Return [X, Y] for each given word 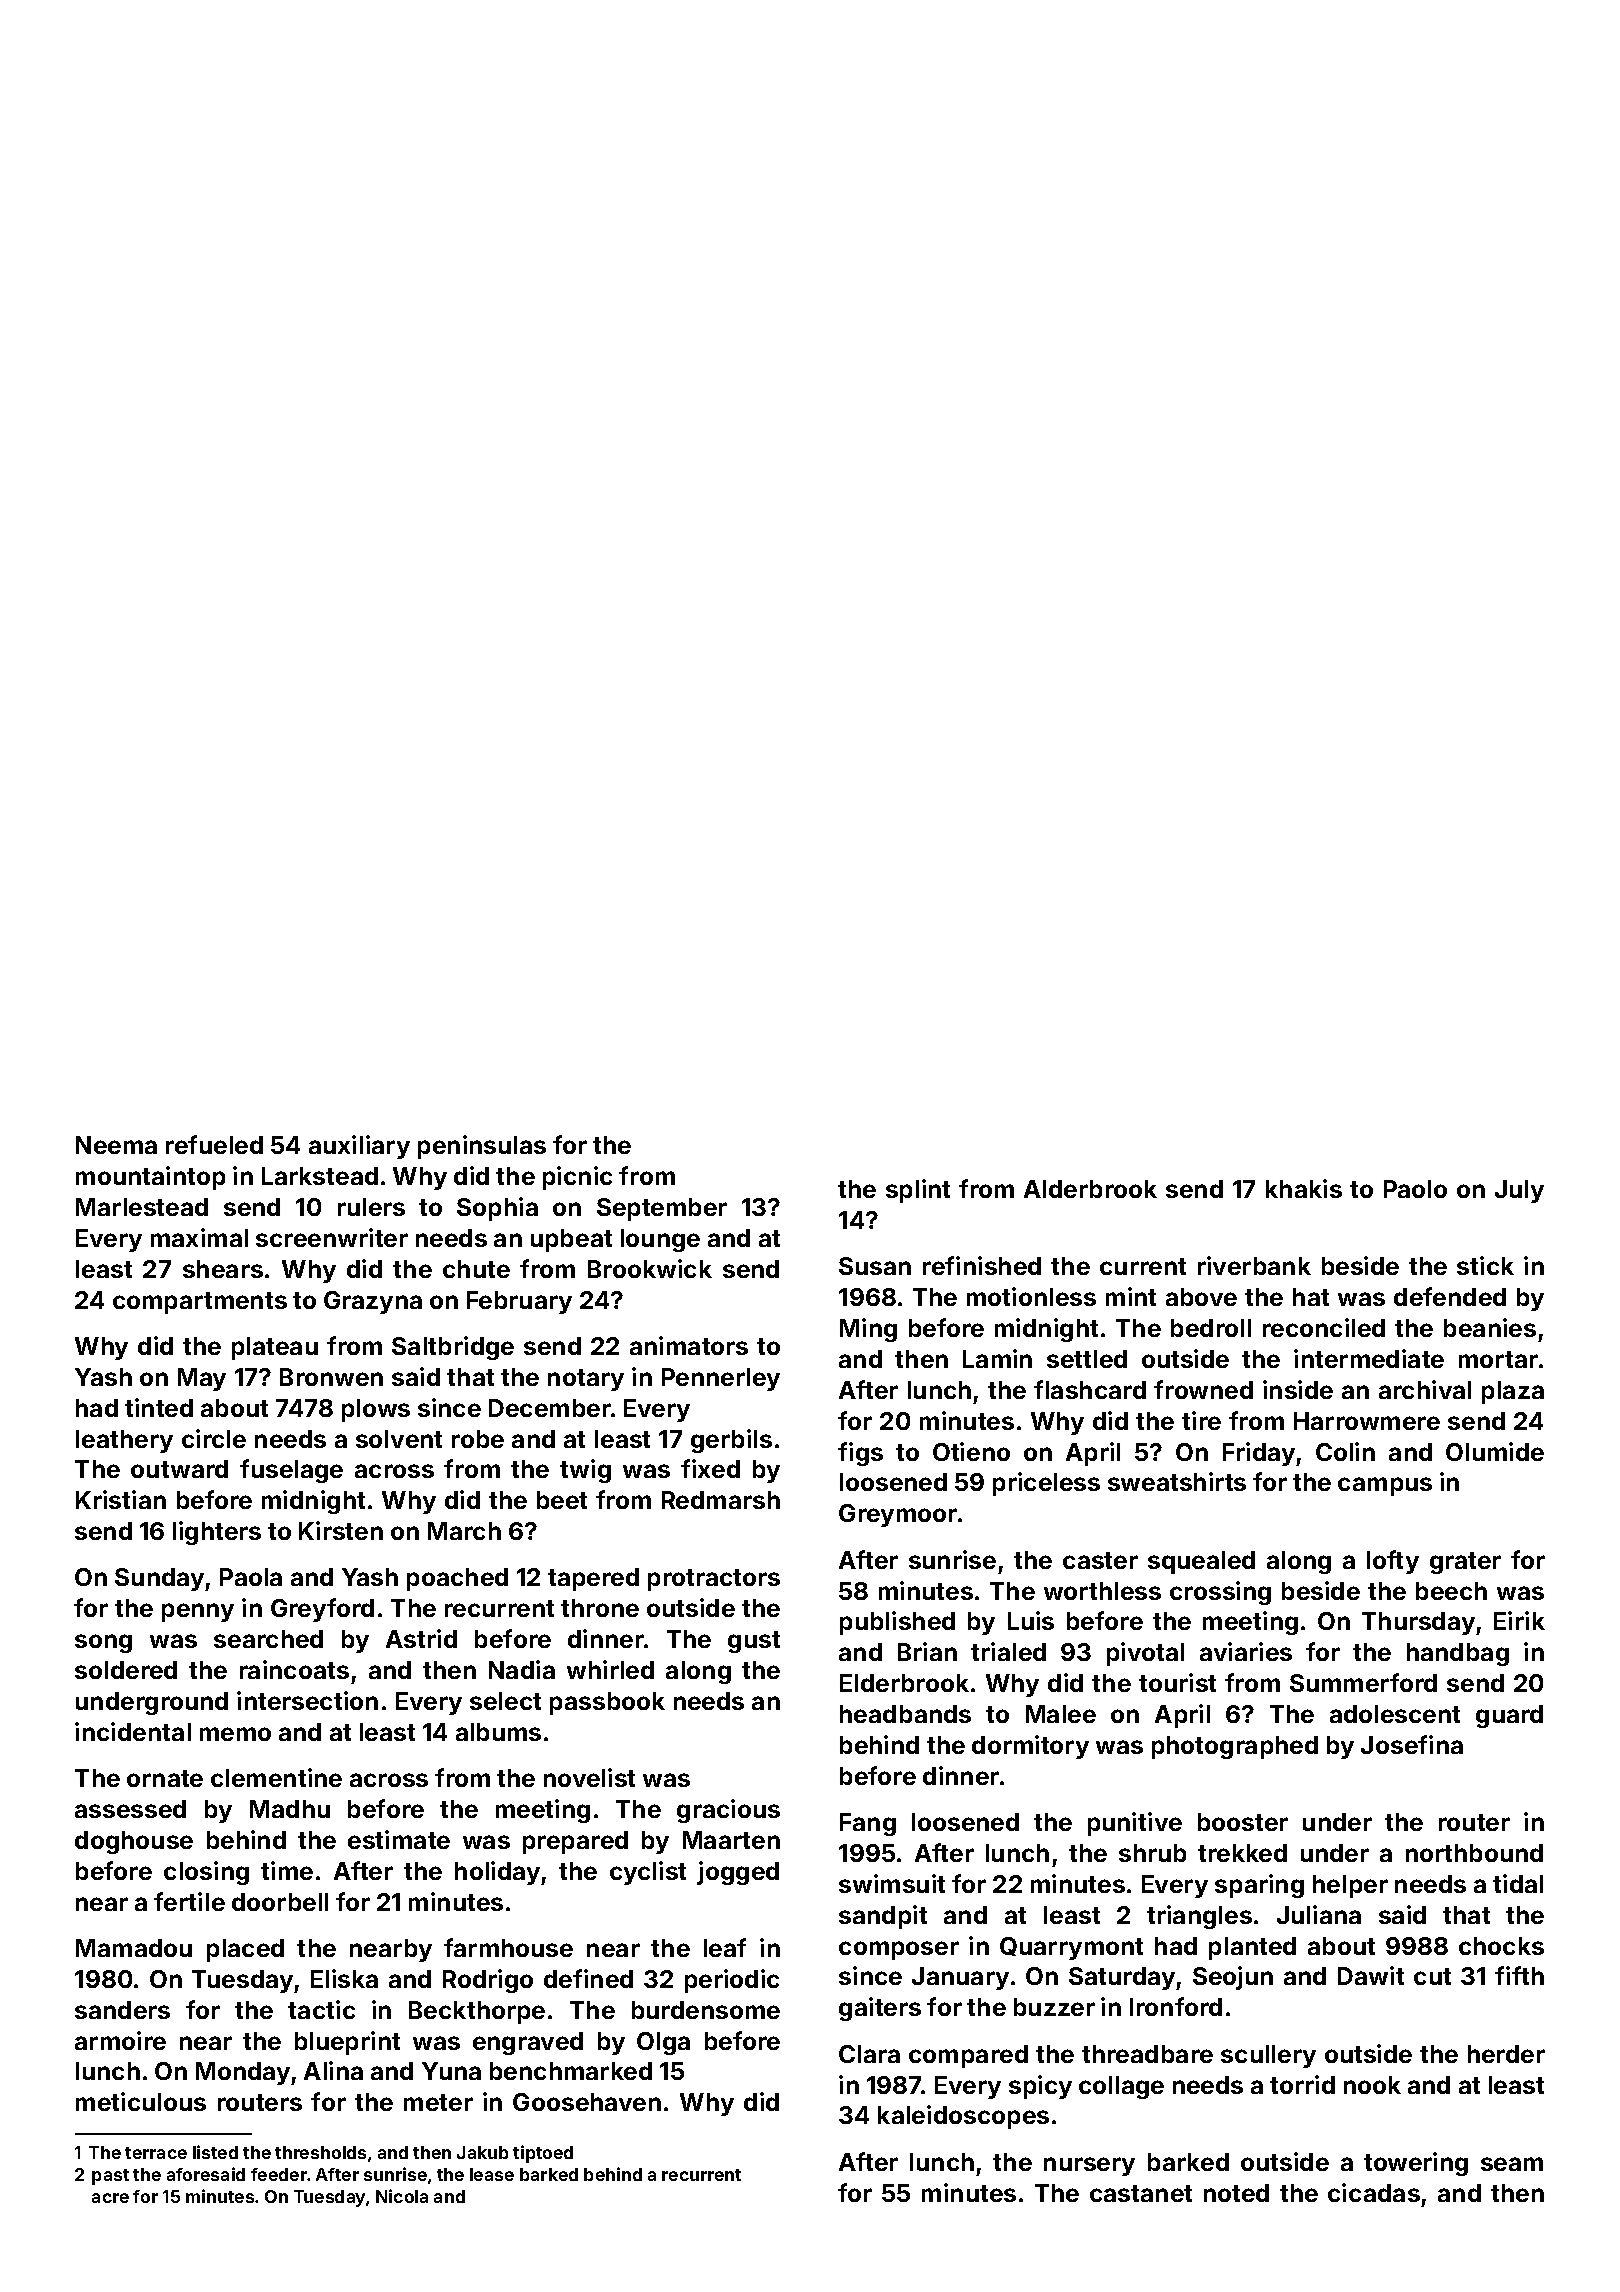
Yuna [451, 2071]
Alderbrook [1090, 1189]
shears [223, 1269]
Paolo [1415, 1189]
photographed [1235, 1747]
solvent [399, 1439]
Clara [869, 2054]
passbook [607, 1703]
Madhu [290, 1809]
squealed [1201, 1562]
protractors [714, 1580]
